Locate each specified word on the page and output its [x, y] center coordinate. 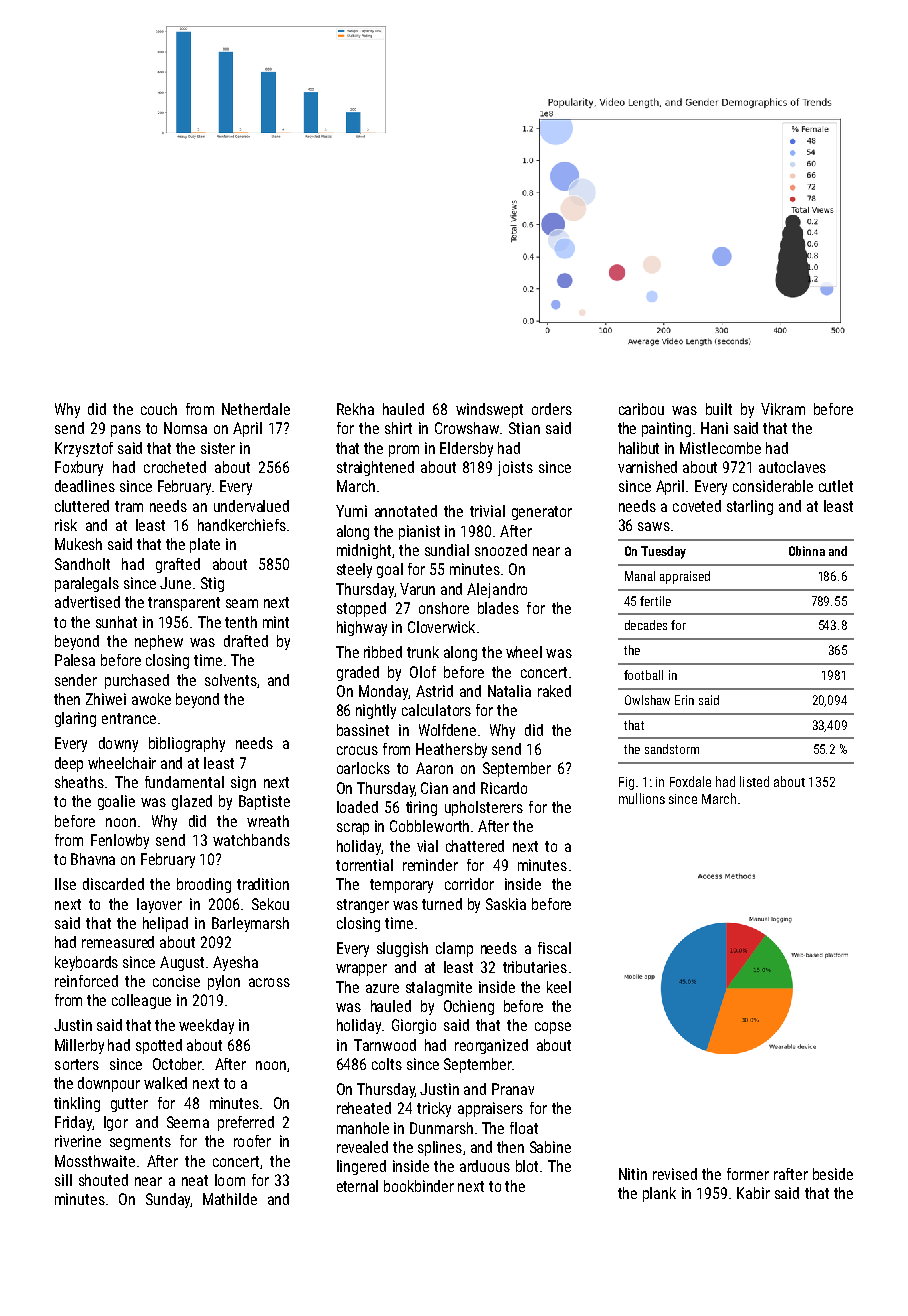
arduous [485, 1166]
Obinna [807, 551]
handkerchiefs [242, 525]
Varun [417, 589]
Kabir [753, 1193]
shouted [103, 1180]
